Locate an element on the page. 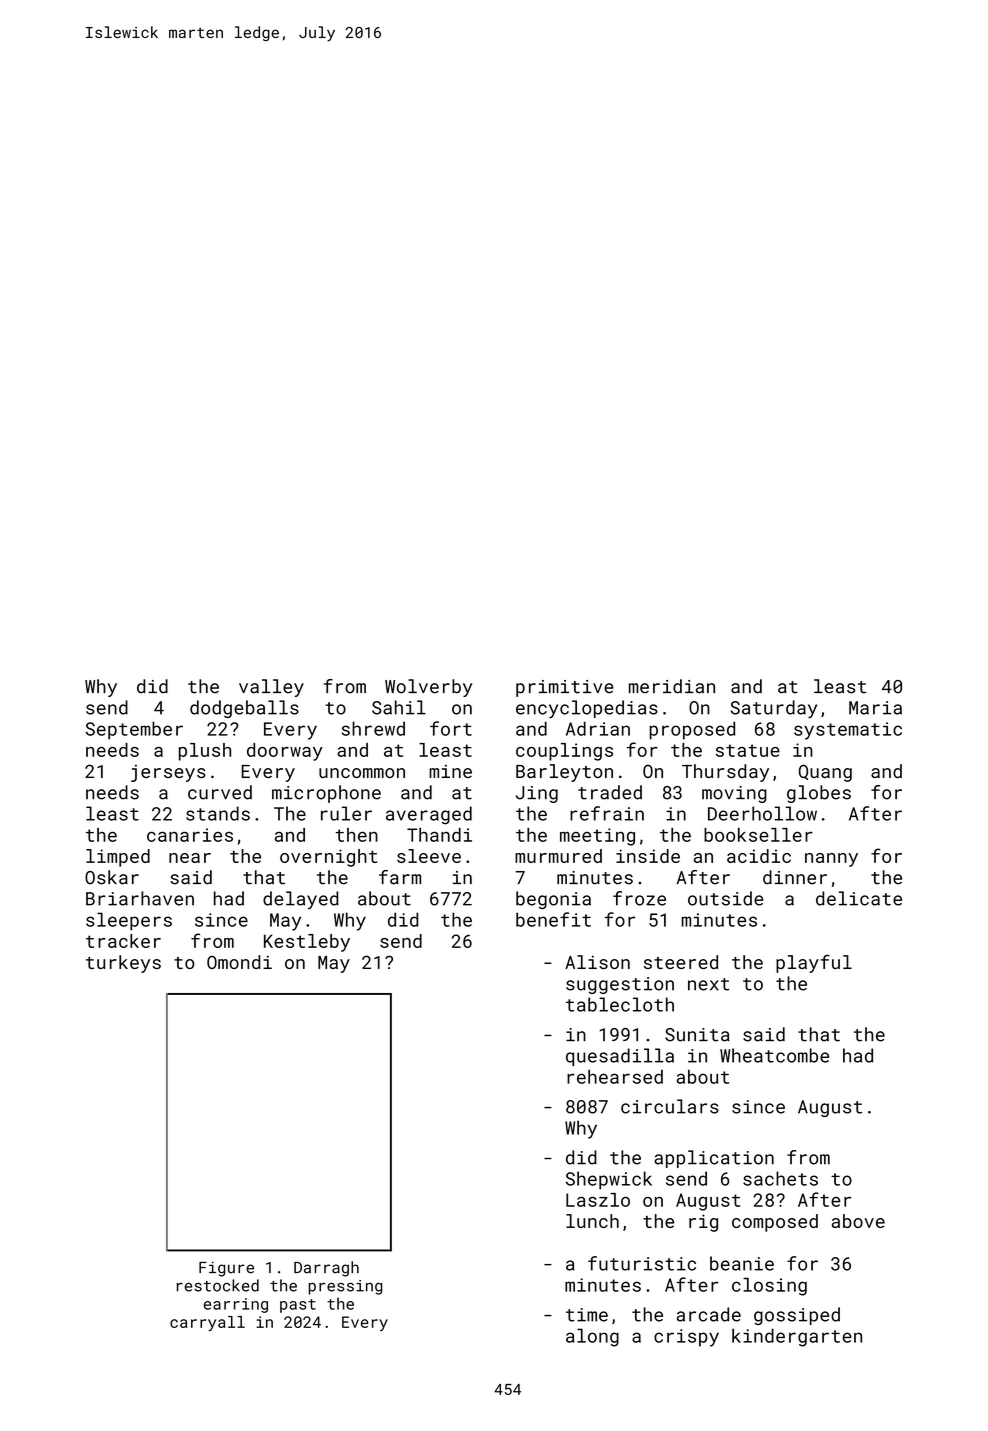  jerseys is located at coordinates (168, 773).
